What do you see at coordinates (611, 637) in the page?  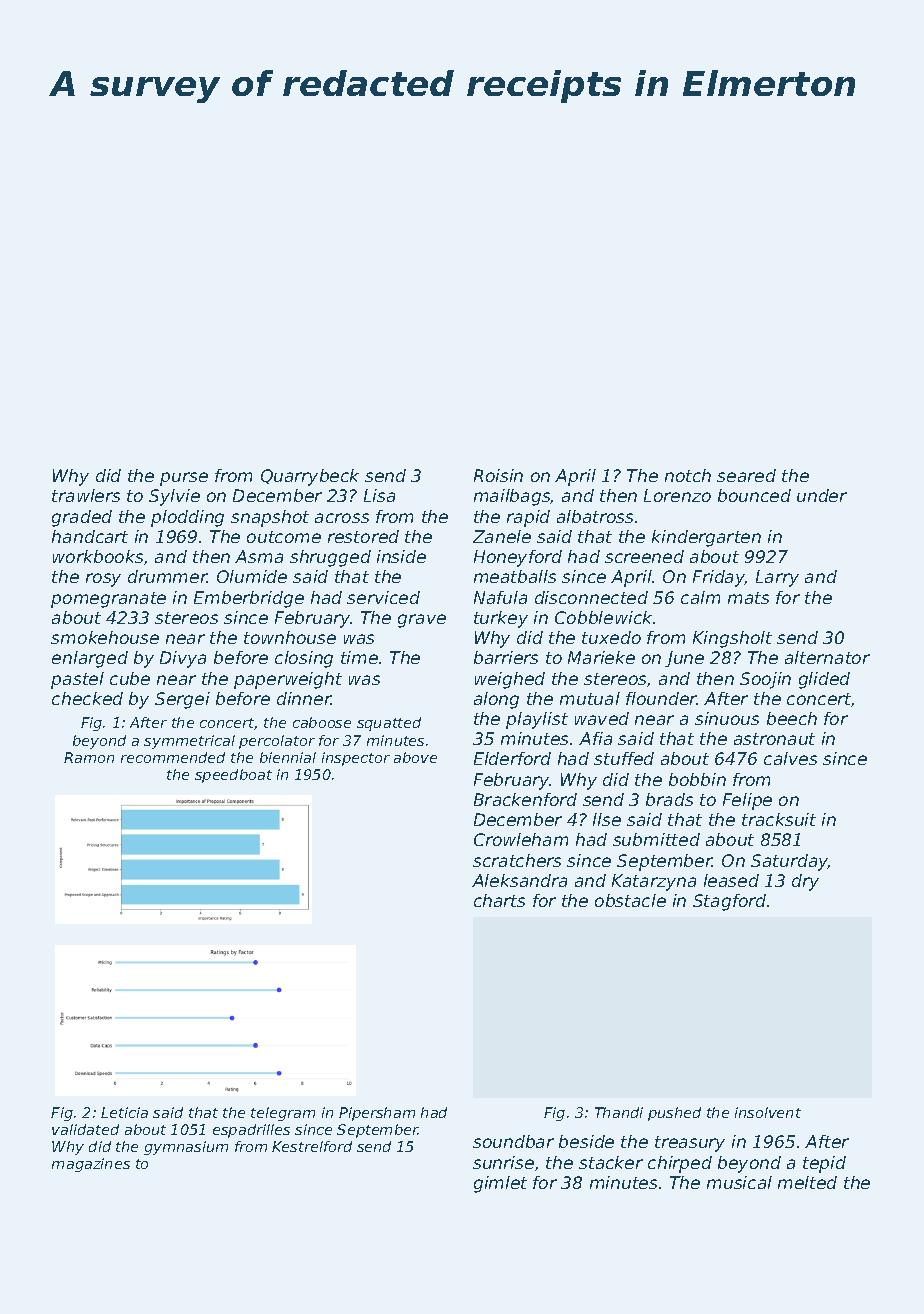 I see `tuxedo` at bounding box center [611, 637].
